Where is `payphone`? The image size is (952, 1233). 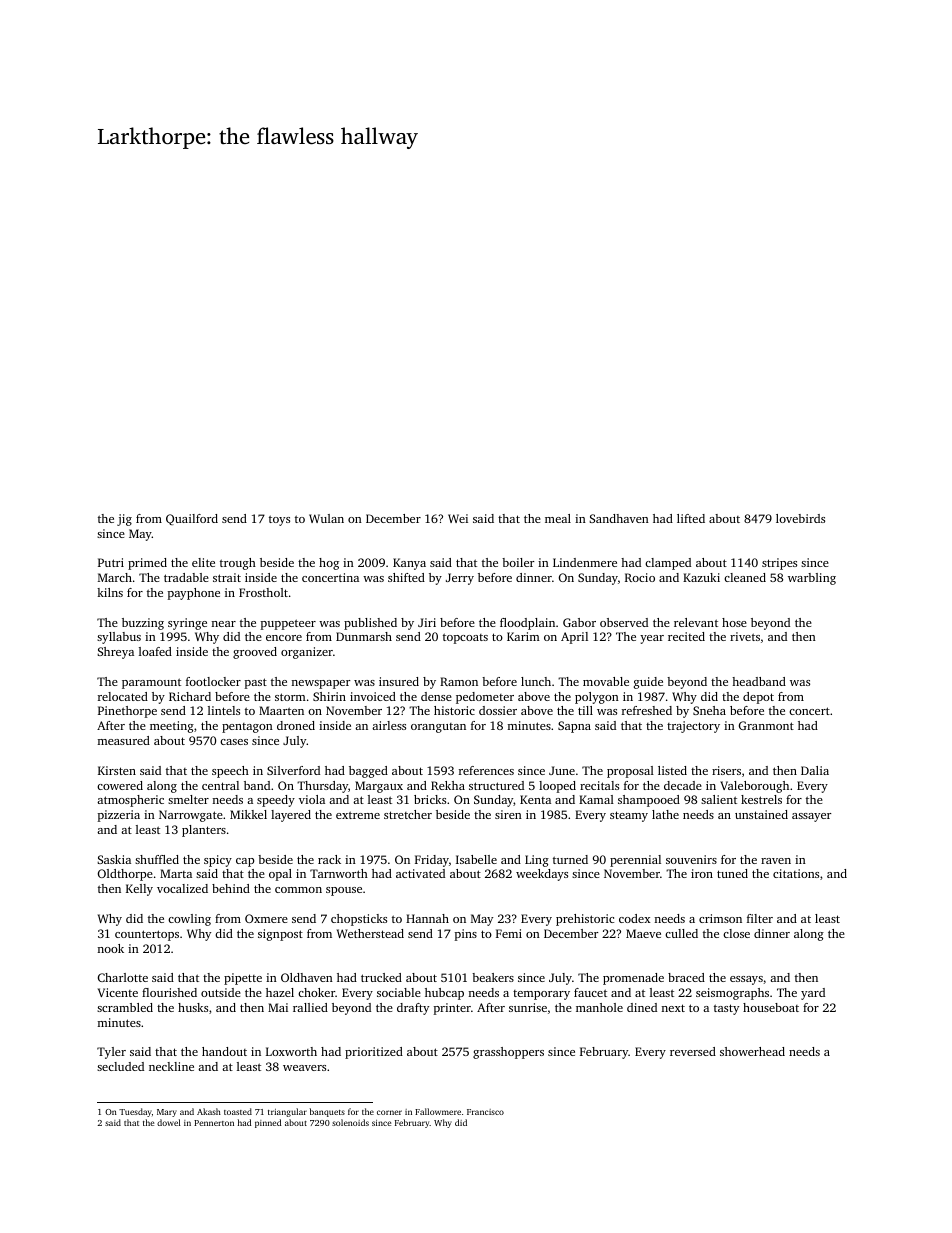 payphone is located at coordinates (194, 594).
